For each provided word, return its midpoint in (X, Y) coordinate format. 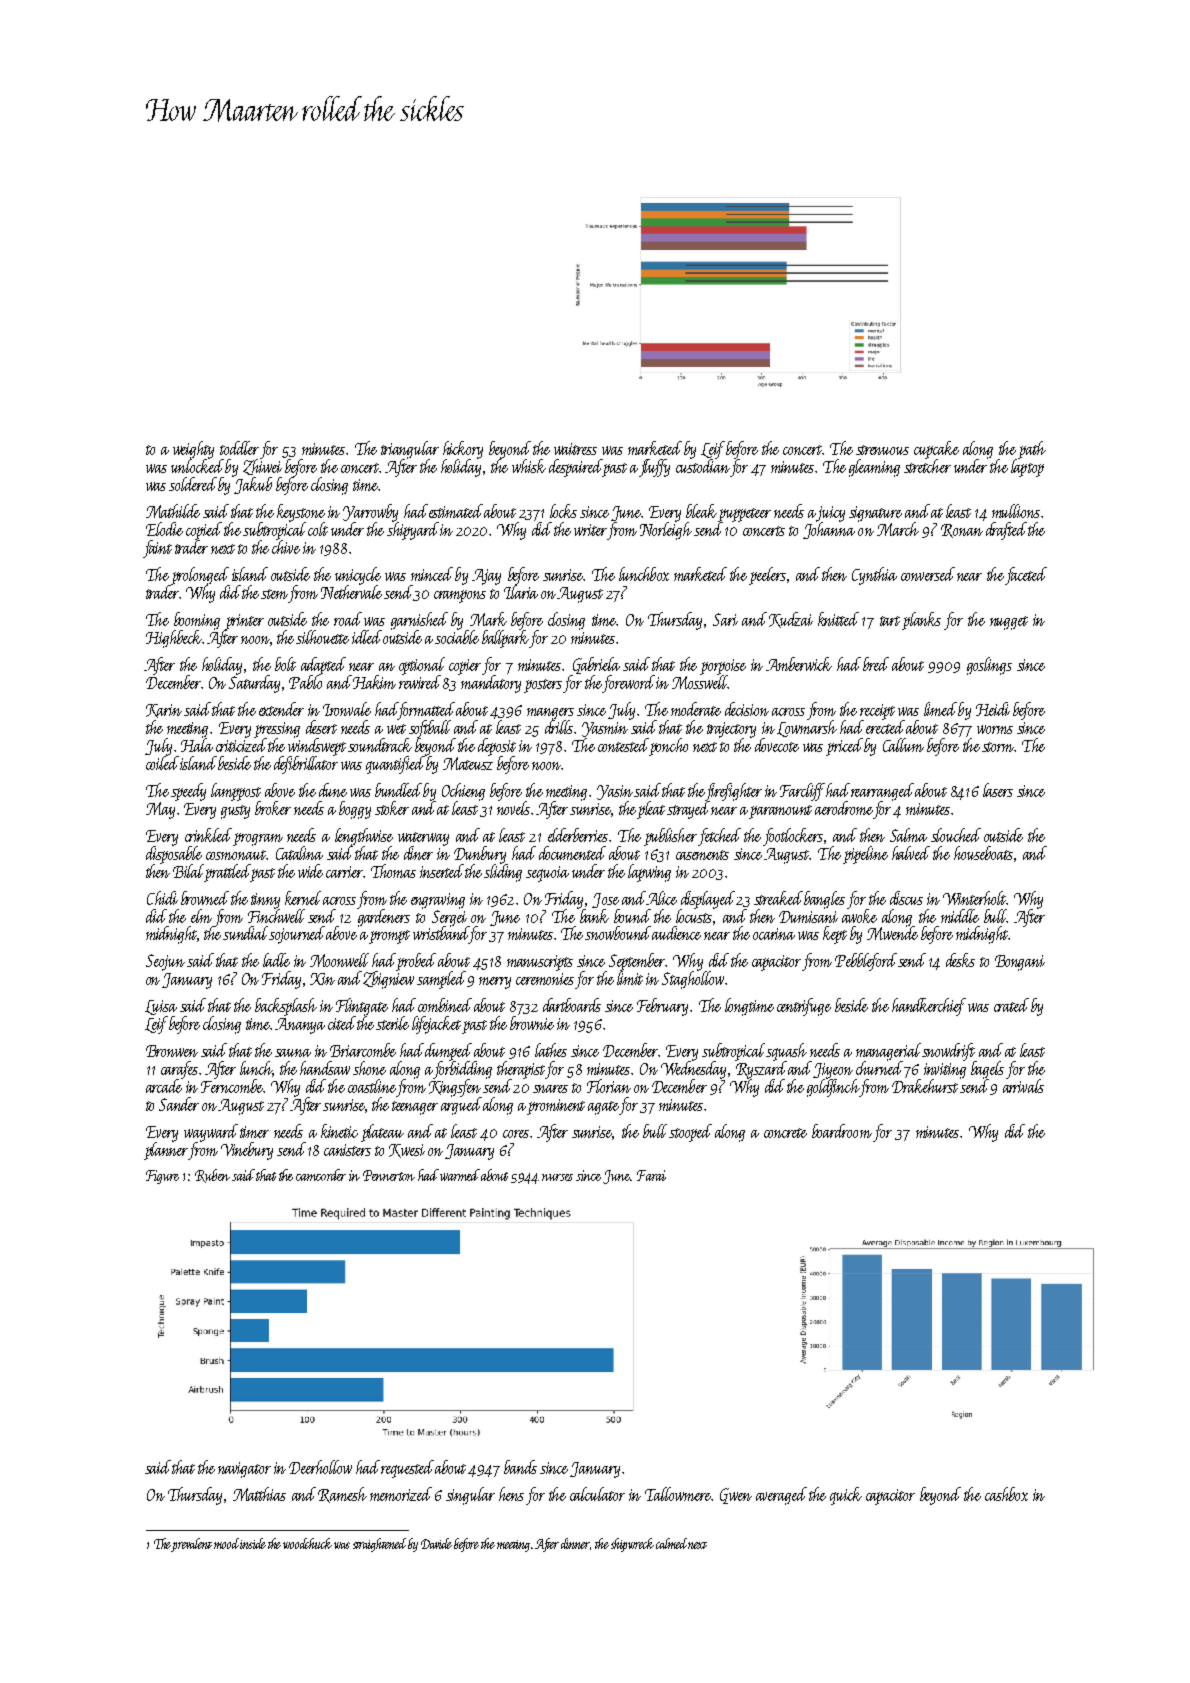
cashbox (1006, 1494)
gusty (235, 812)
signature (875, 514)
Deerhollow (320, 1467)
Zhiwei (262, 467)
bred (876, 664)
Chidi (162, 898)
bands (520, 1467)
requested (408, 1469)
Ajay (486, 577)
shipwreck (632, 1545)
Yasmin (605, 729)
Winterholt (974, 898)
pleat (651, 810)
